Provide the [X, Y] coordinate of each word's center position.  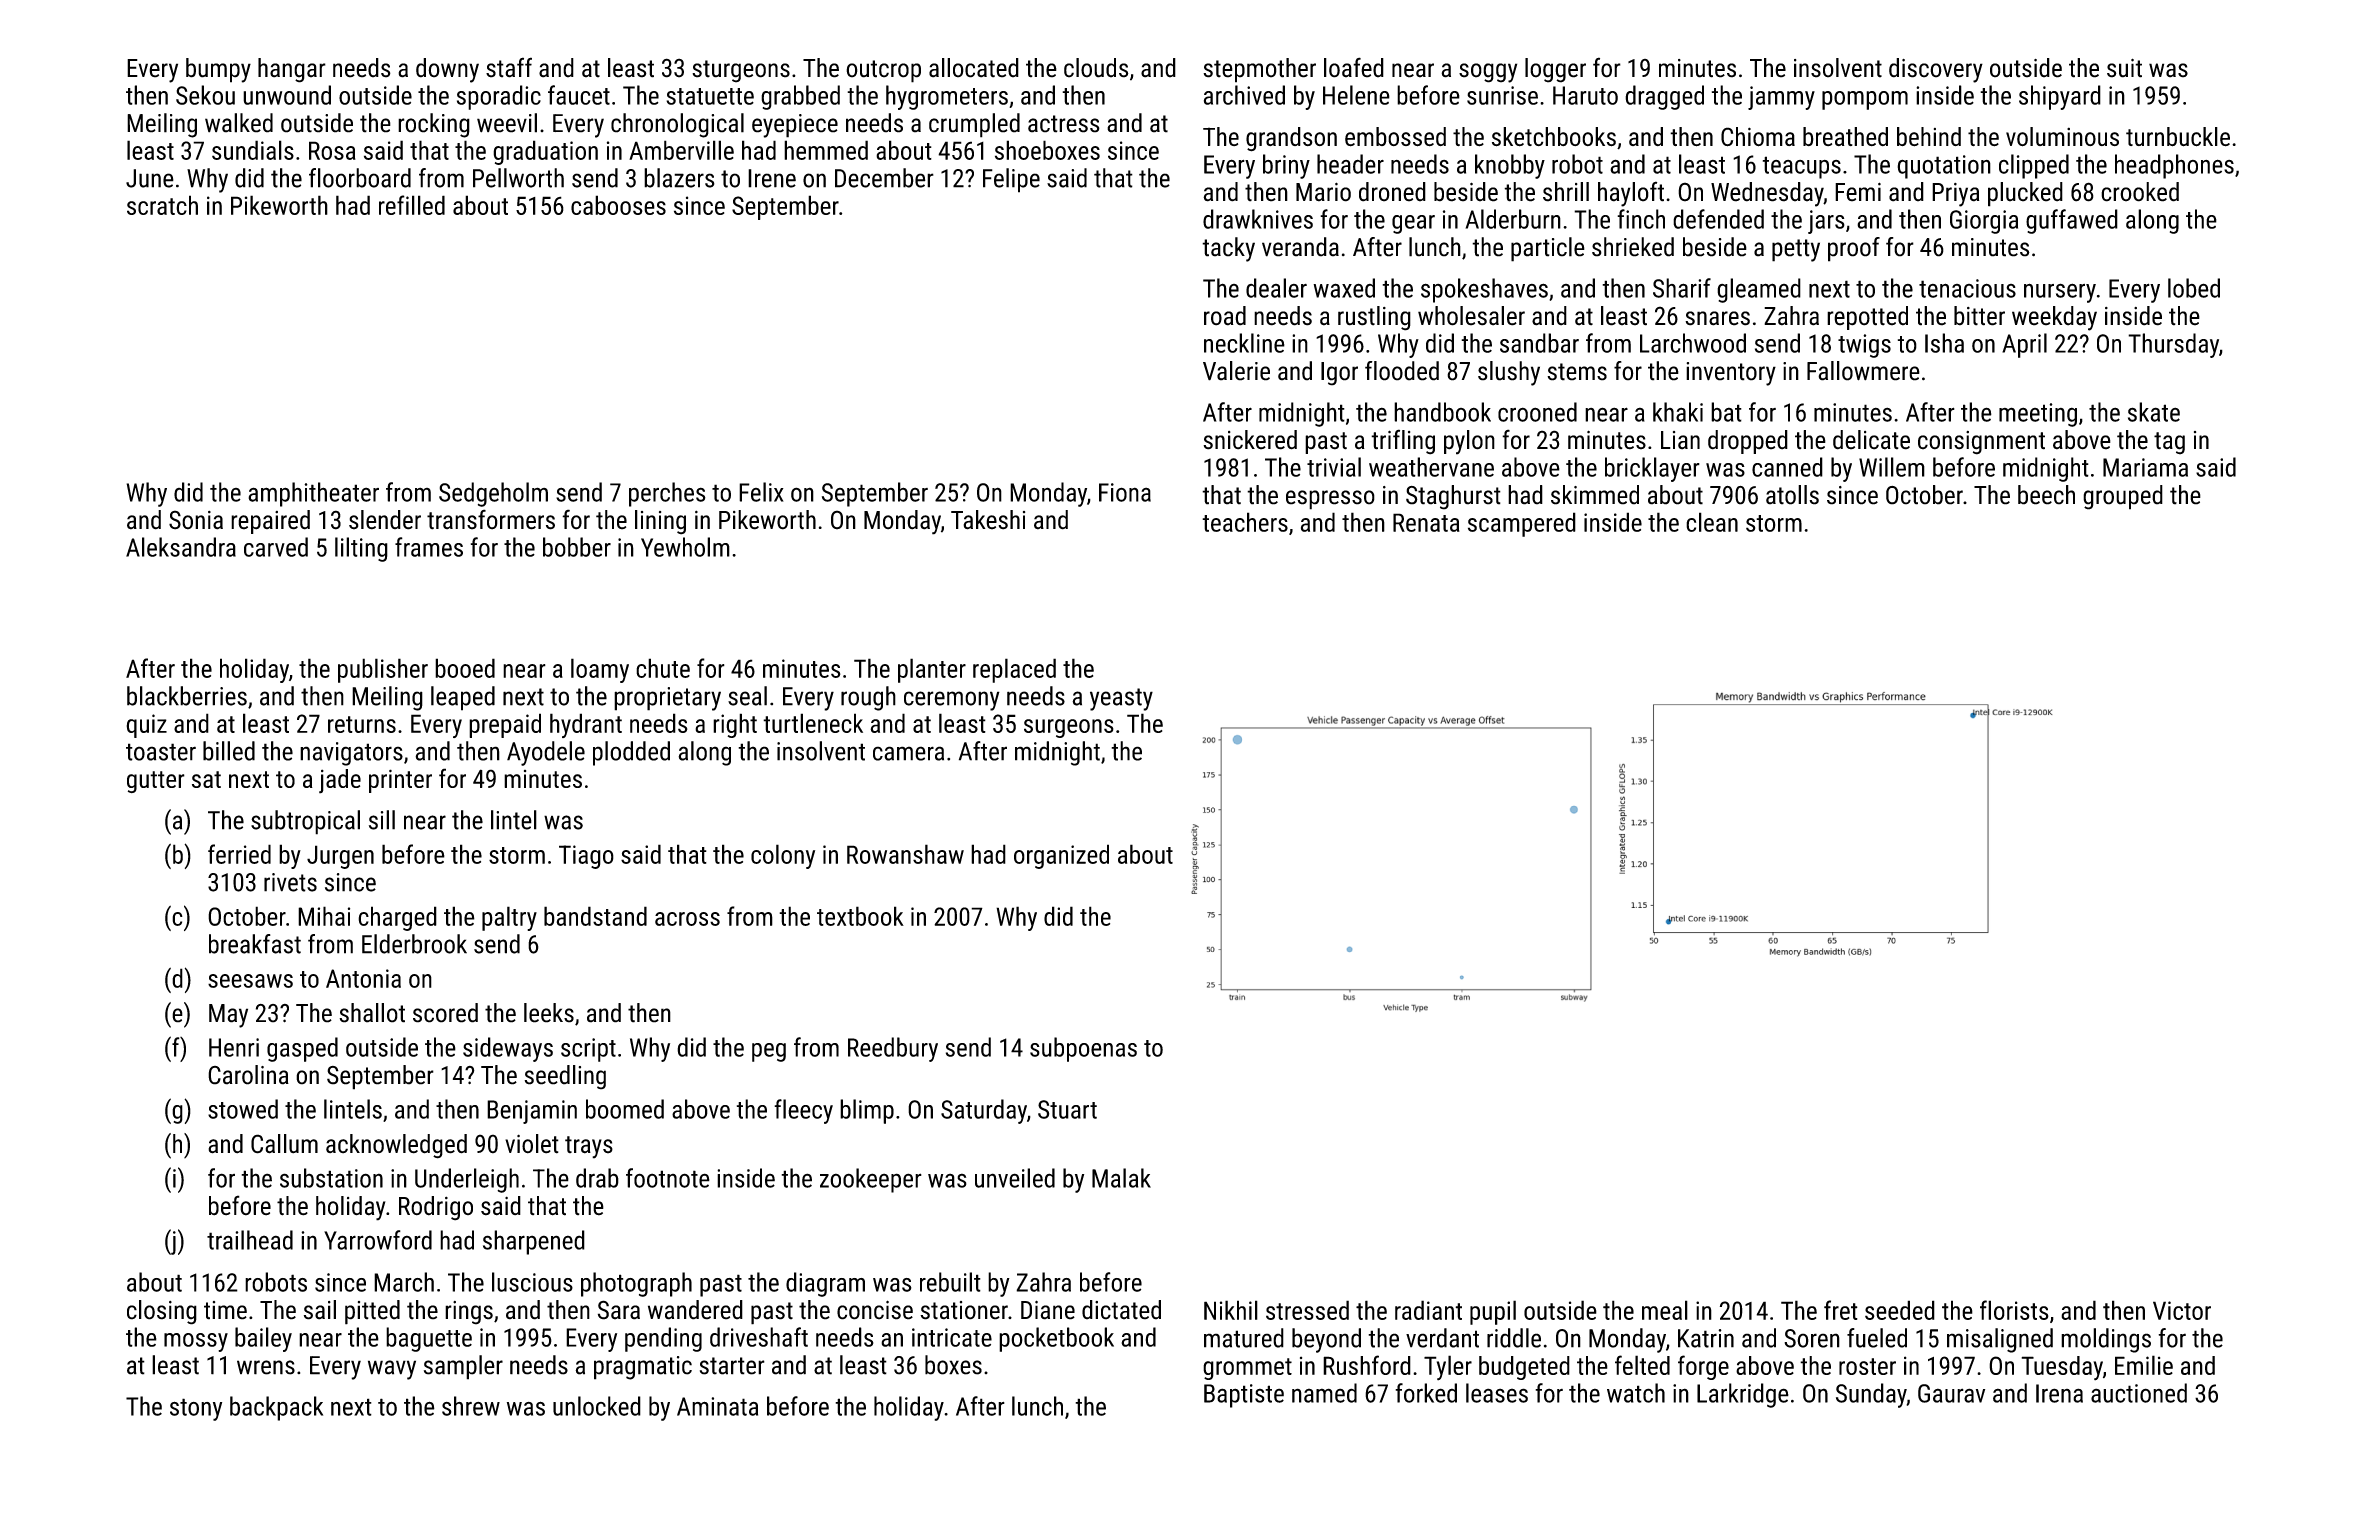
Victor [2182, 1310]
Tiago [586, 857]
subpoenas [1083, 1049]
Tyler [1448, 1368]
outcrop [883, 71]
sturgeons [741, 71]
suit [2124, 68]
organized [1061, 856]
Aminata [717, 1406]
